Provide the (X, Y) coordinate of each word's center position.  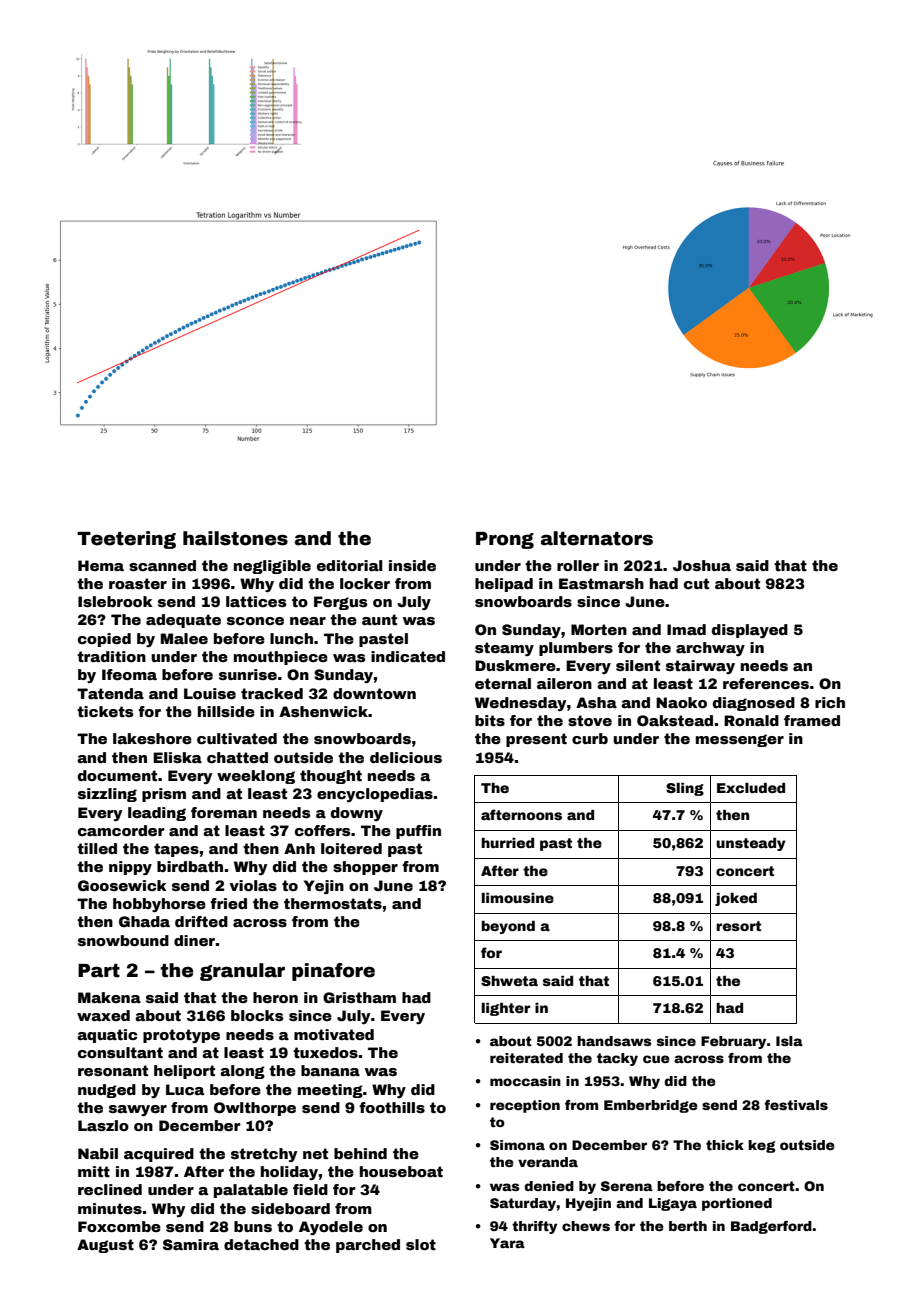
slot (421, 1244)
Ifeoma (129, 674)
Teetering (126, 540)
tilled (97, 848)
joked (736, 899)
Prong (505, 540)
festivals (796, 1105)
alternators (597, 538)
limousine (518, 898)
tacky (617, 1059)
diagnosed (754, 704)
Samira (191, 1244)
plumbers (576, 649)
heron (275, 997)
